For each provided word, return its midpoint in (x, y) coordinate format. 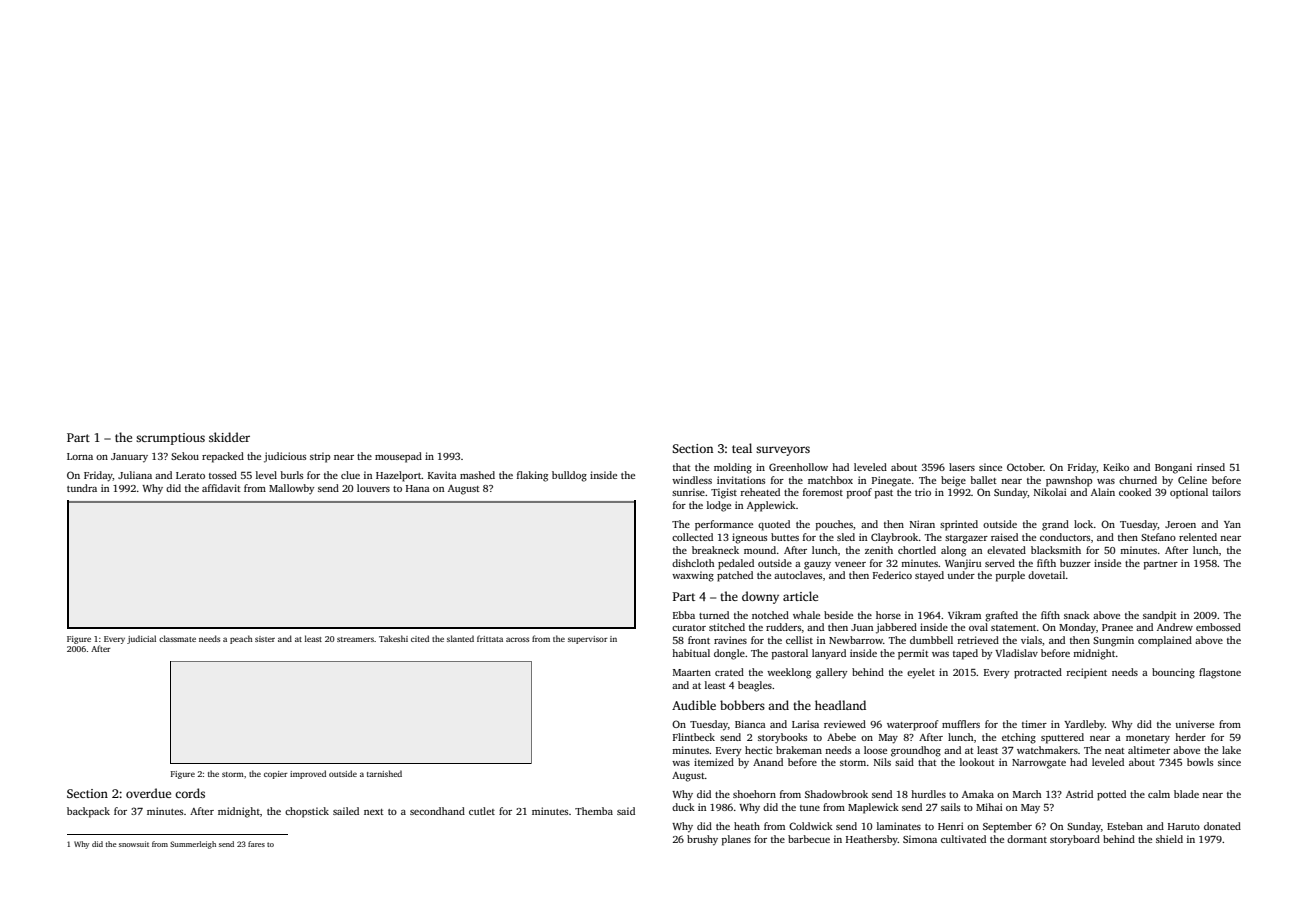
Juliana (135, 475)
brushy (702, 840)
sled (846, 537)
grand (1055, 525)
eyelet (921, 673)
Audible (694, 705)
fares (256, 844)
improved (308, 774)
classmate (177, 638)
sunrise (688, 492)
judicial (141, 639)
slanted (460, 638)
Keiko (1116, 467)
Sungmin (1113, 641)
